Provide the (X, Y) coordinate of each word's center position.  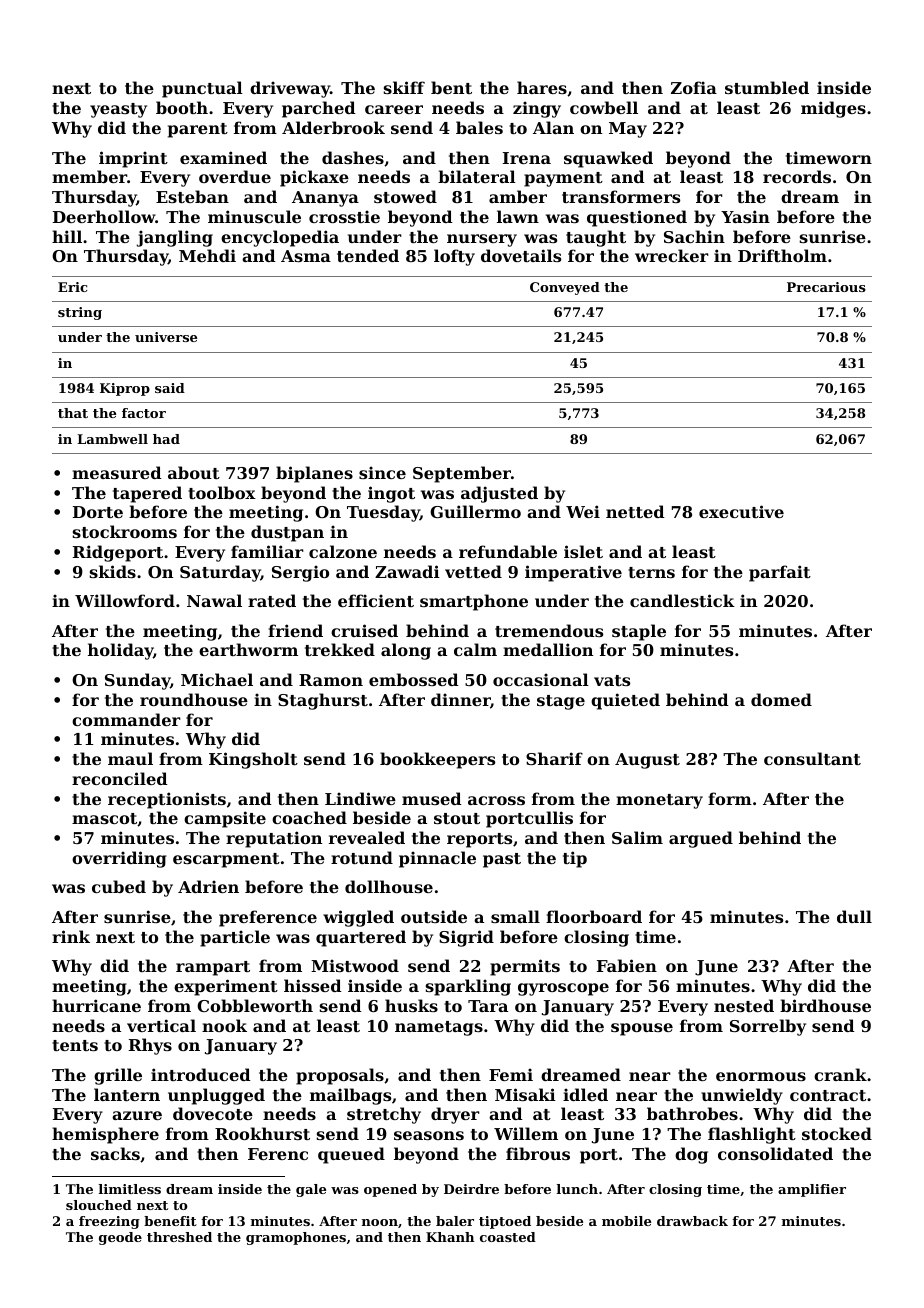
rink (71, 936)
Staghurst (323, 701)
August (647, 761)
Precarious (826, 287)
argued (701, 839)
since (382, 472)
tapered (147, 494)
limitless (130, 1189)
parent (198, 130)
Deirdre (471, 1189)
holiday (120, 651)
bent (451, 87)
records (797, 176)
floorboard (594, 916)
